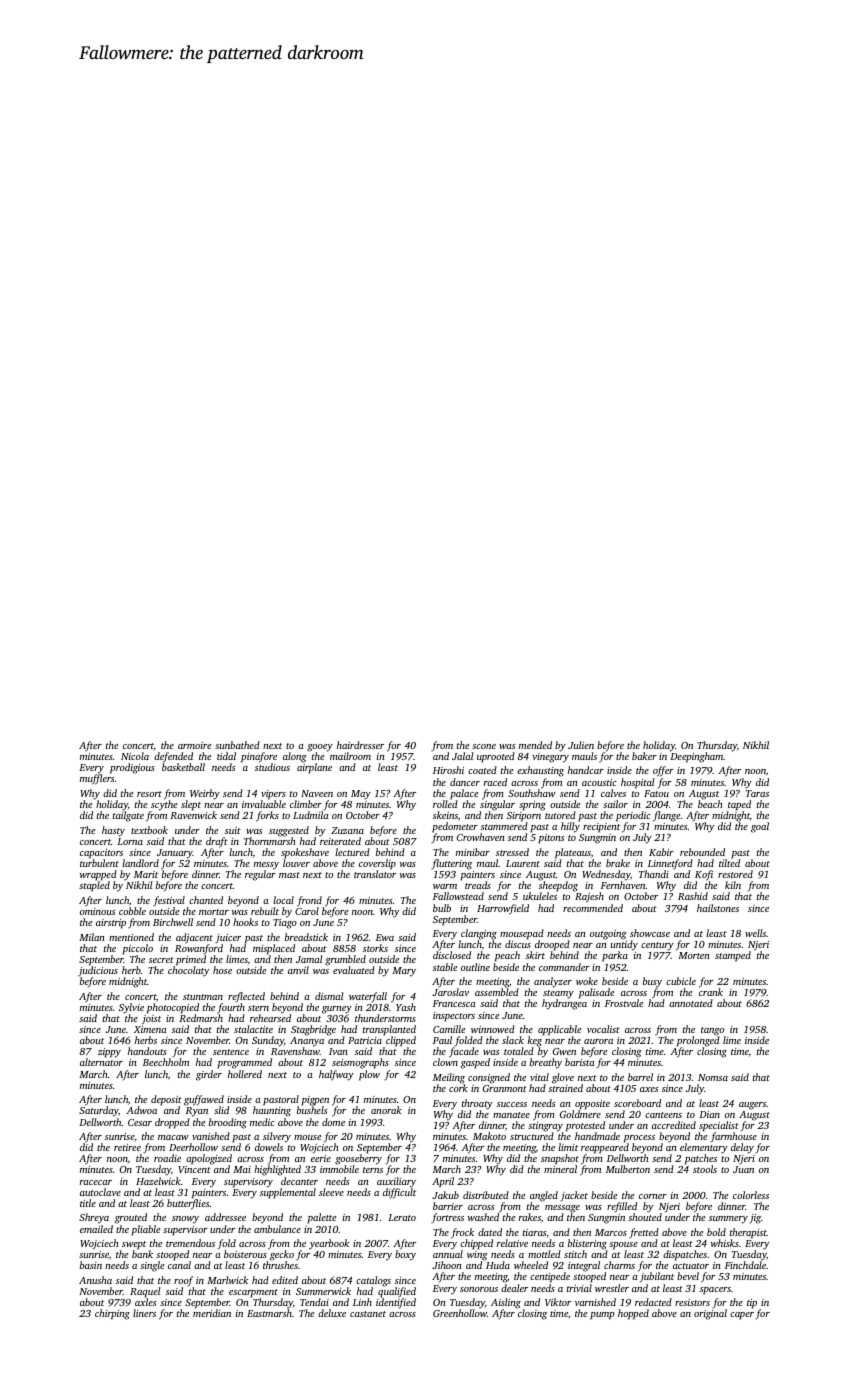  Describe the element at coordinates (88, 1203) in the document. I see `title` at that location.
